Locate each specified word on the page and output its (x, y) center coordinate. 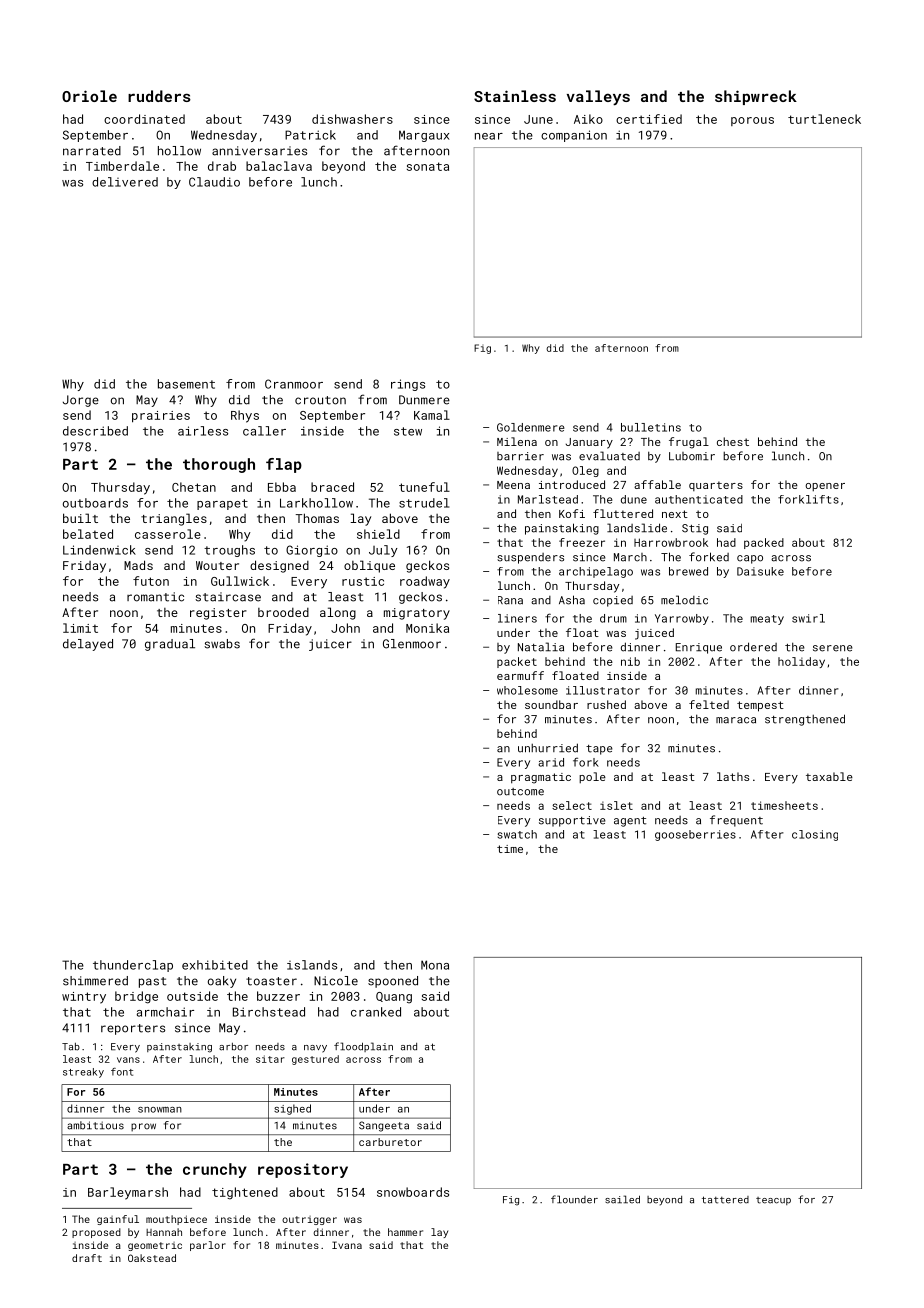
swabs (222, 644)
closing (815, 835)
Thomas (317, 518)
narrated (92, 151)
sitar (270, 1059)
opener (825, 487)
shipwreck (756, 97)
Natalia (541, 647)
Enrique (699, 648)
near (489, 136)
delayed (88, 645)
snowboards (413, 1192)
